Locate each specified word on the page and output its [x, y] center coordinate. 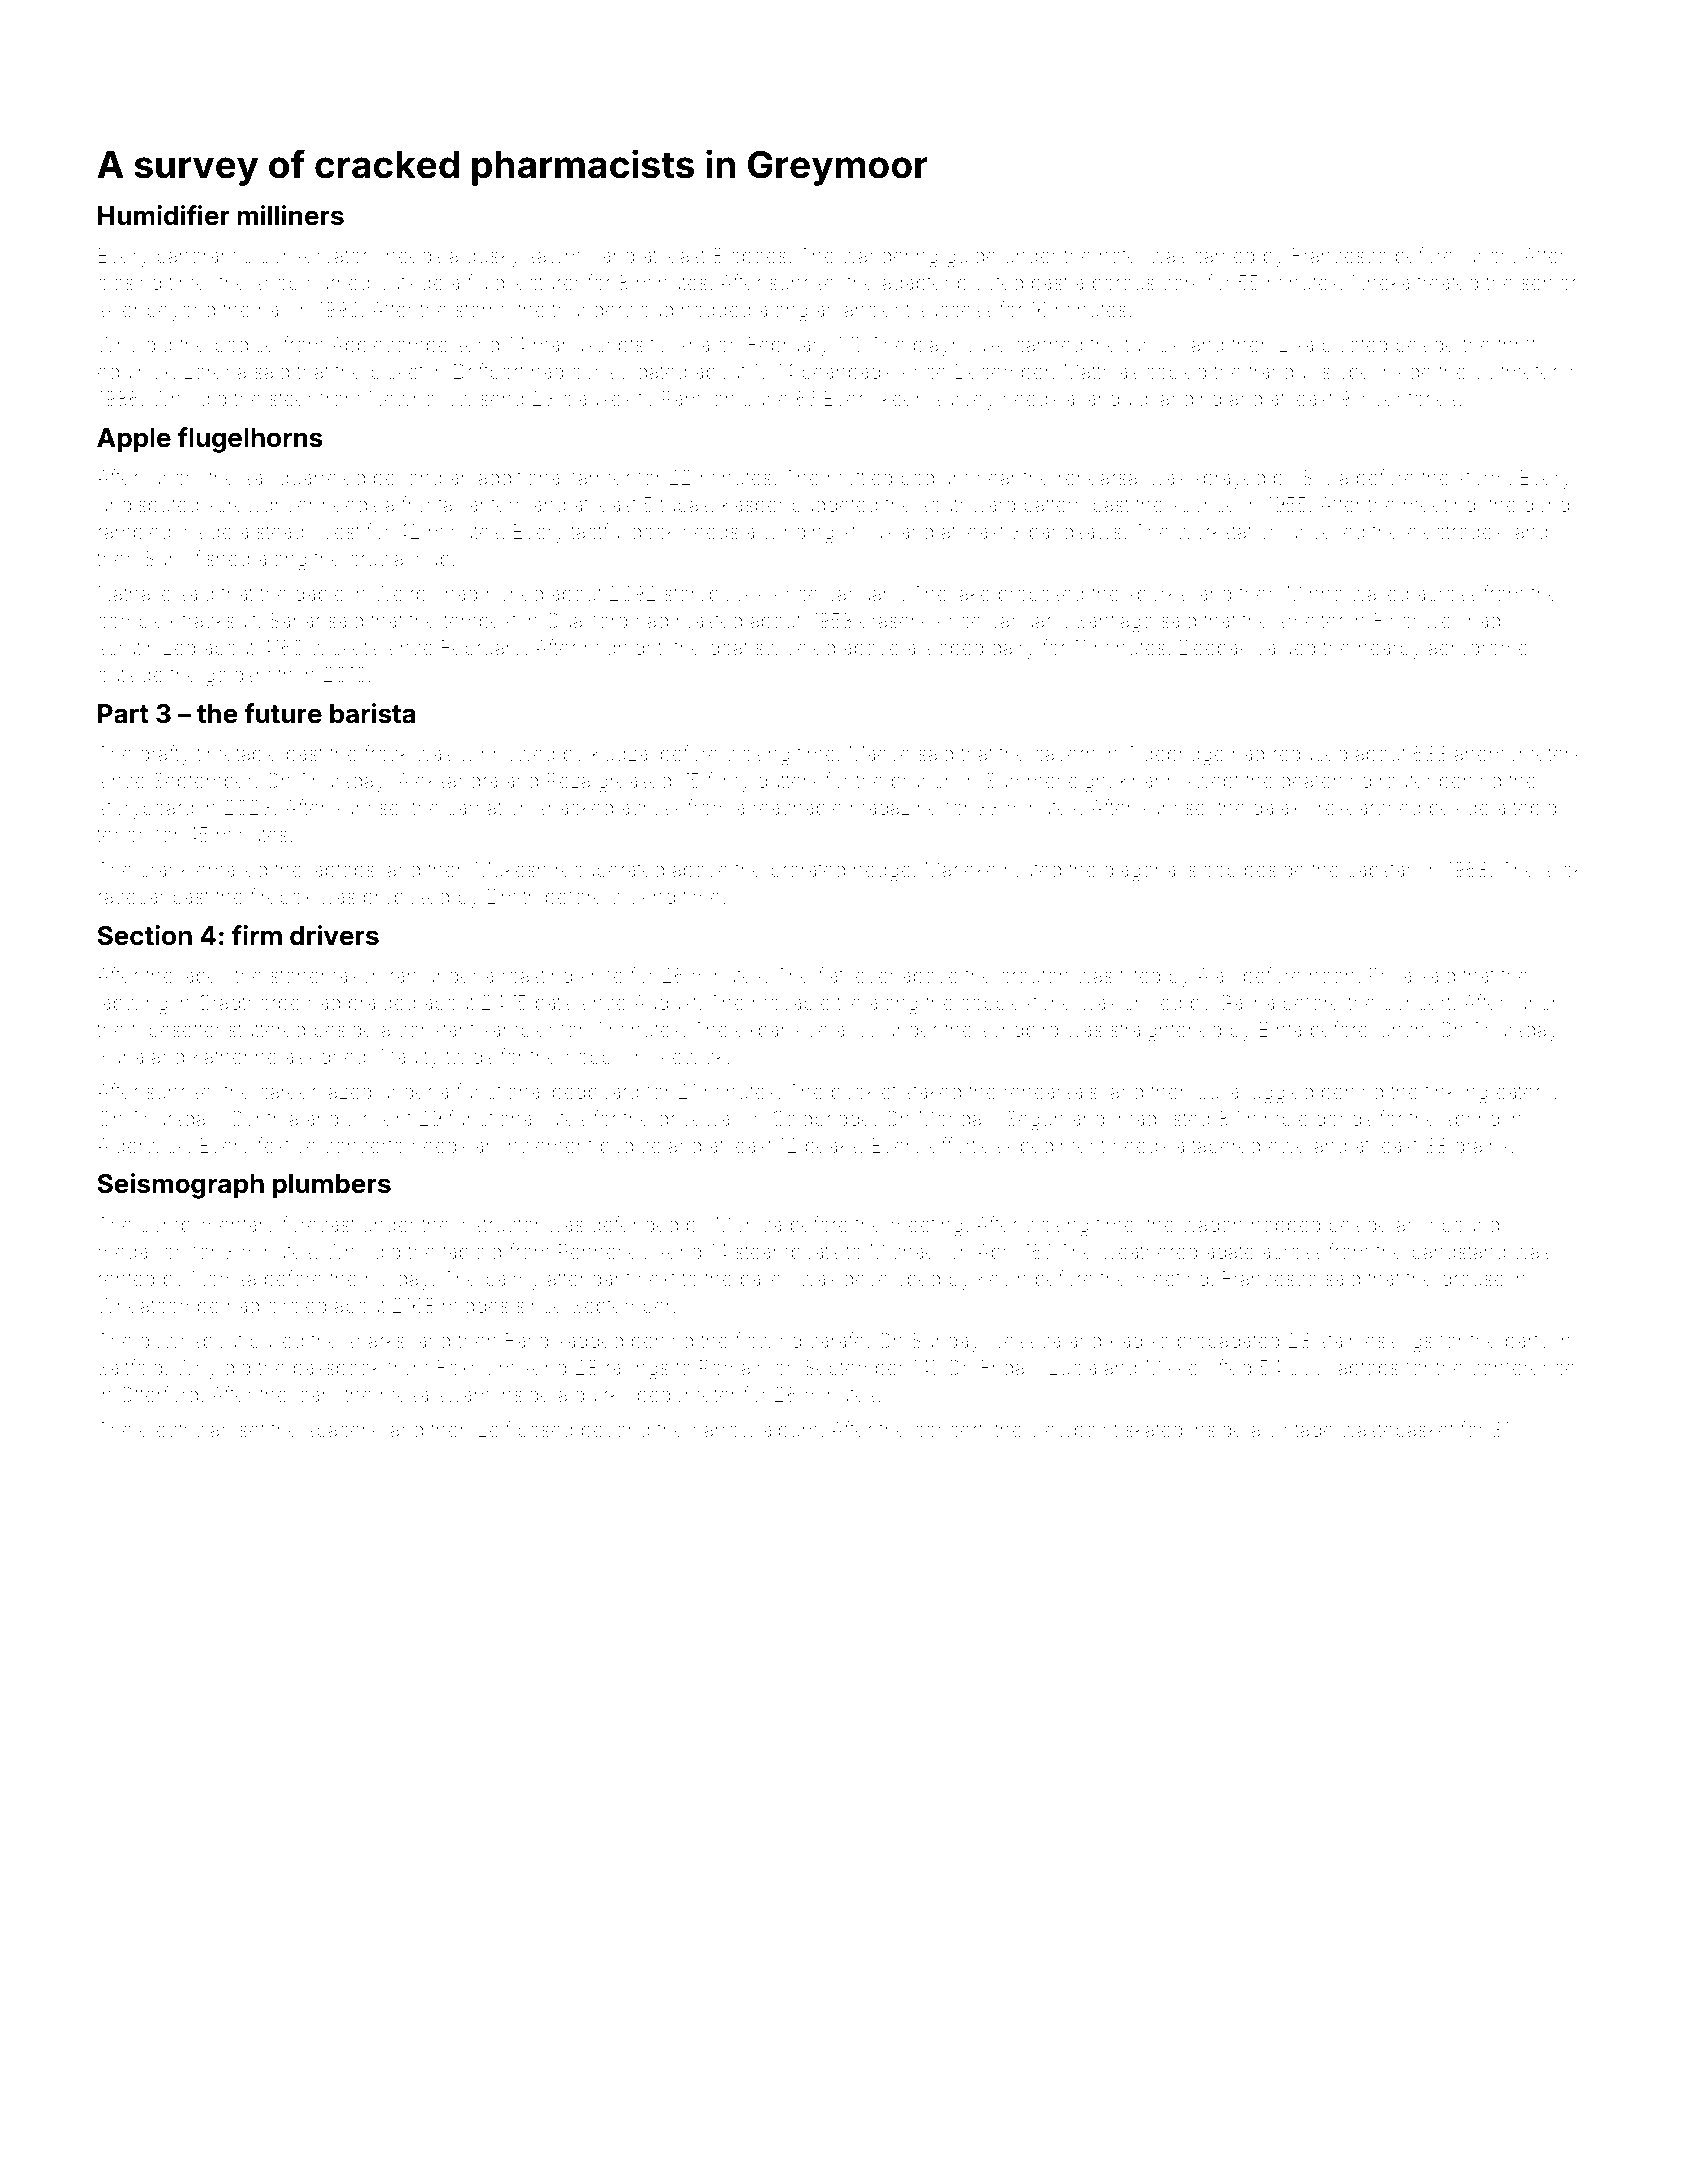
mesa [404, 1396]
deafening [1326, 782]
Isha [692, 344]
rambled [134, 531]
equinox [134, 373]
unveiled [1326, 531]
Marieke [961, 869]
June [766, 398]
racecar [131, 898]
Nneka [1381, 282]
